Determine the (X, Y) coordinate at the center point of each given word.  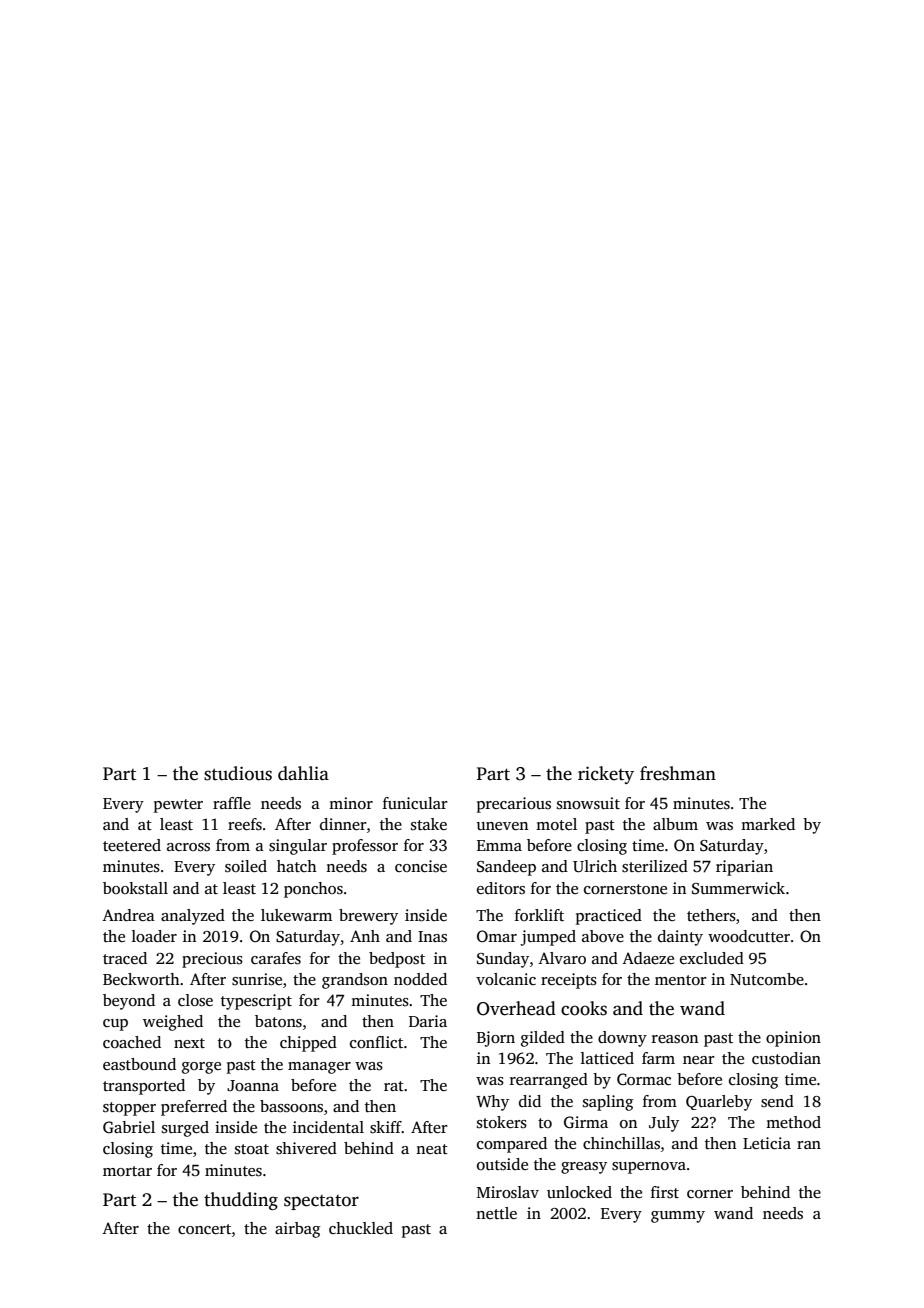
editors (501, 888)
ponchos (313, 890)
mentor (681, 980)
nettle (496, 1213)
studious (238, 773)
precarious (514, 805)
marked (768, 824)
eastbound (139, 1064)
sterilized (655, 866)
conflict (376, 1042)
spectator (321, 1202)
